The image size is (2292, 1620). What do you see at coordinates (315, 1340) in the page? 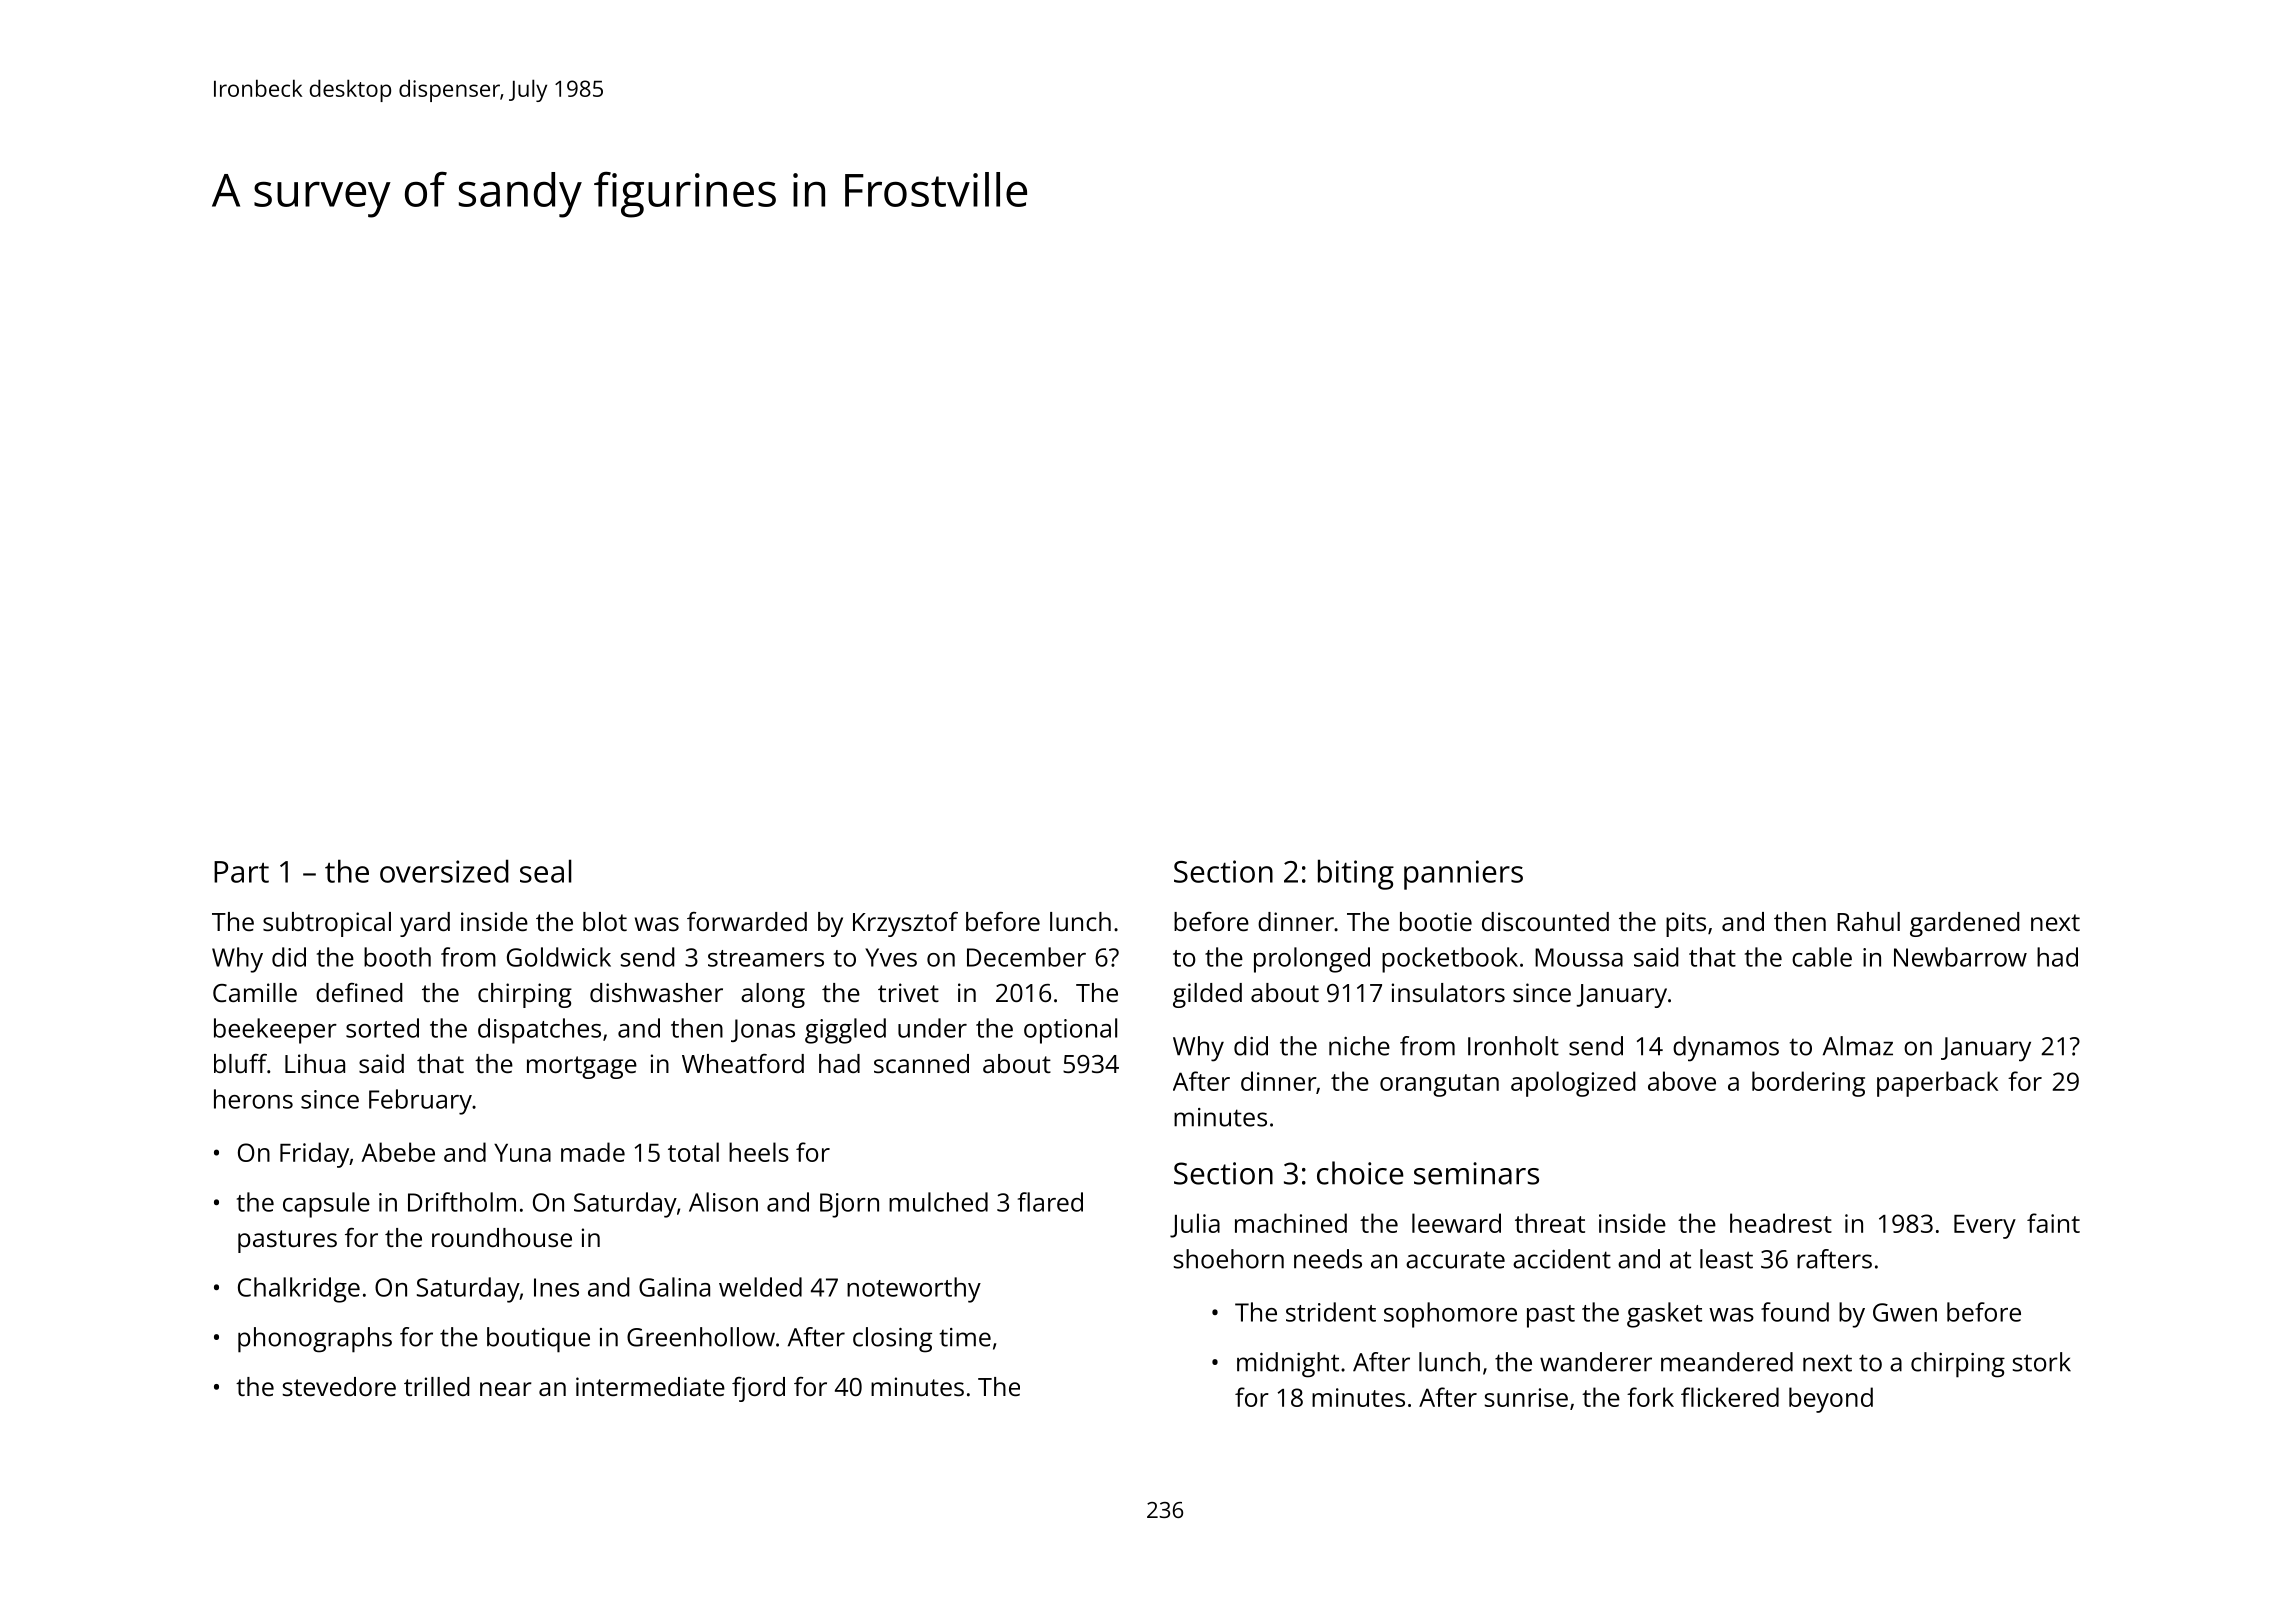
I see `phonographs` at bounding box center [315, 1340].
